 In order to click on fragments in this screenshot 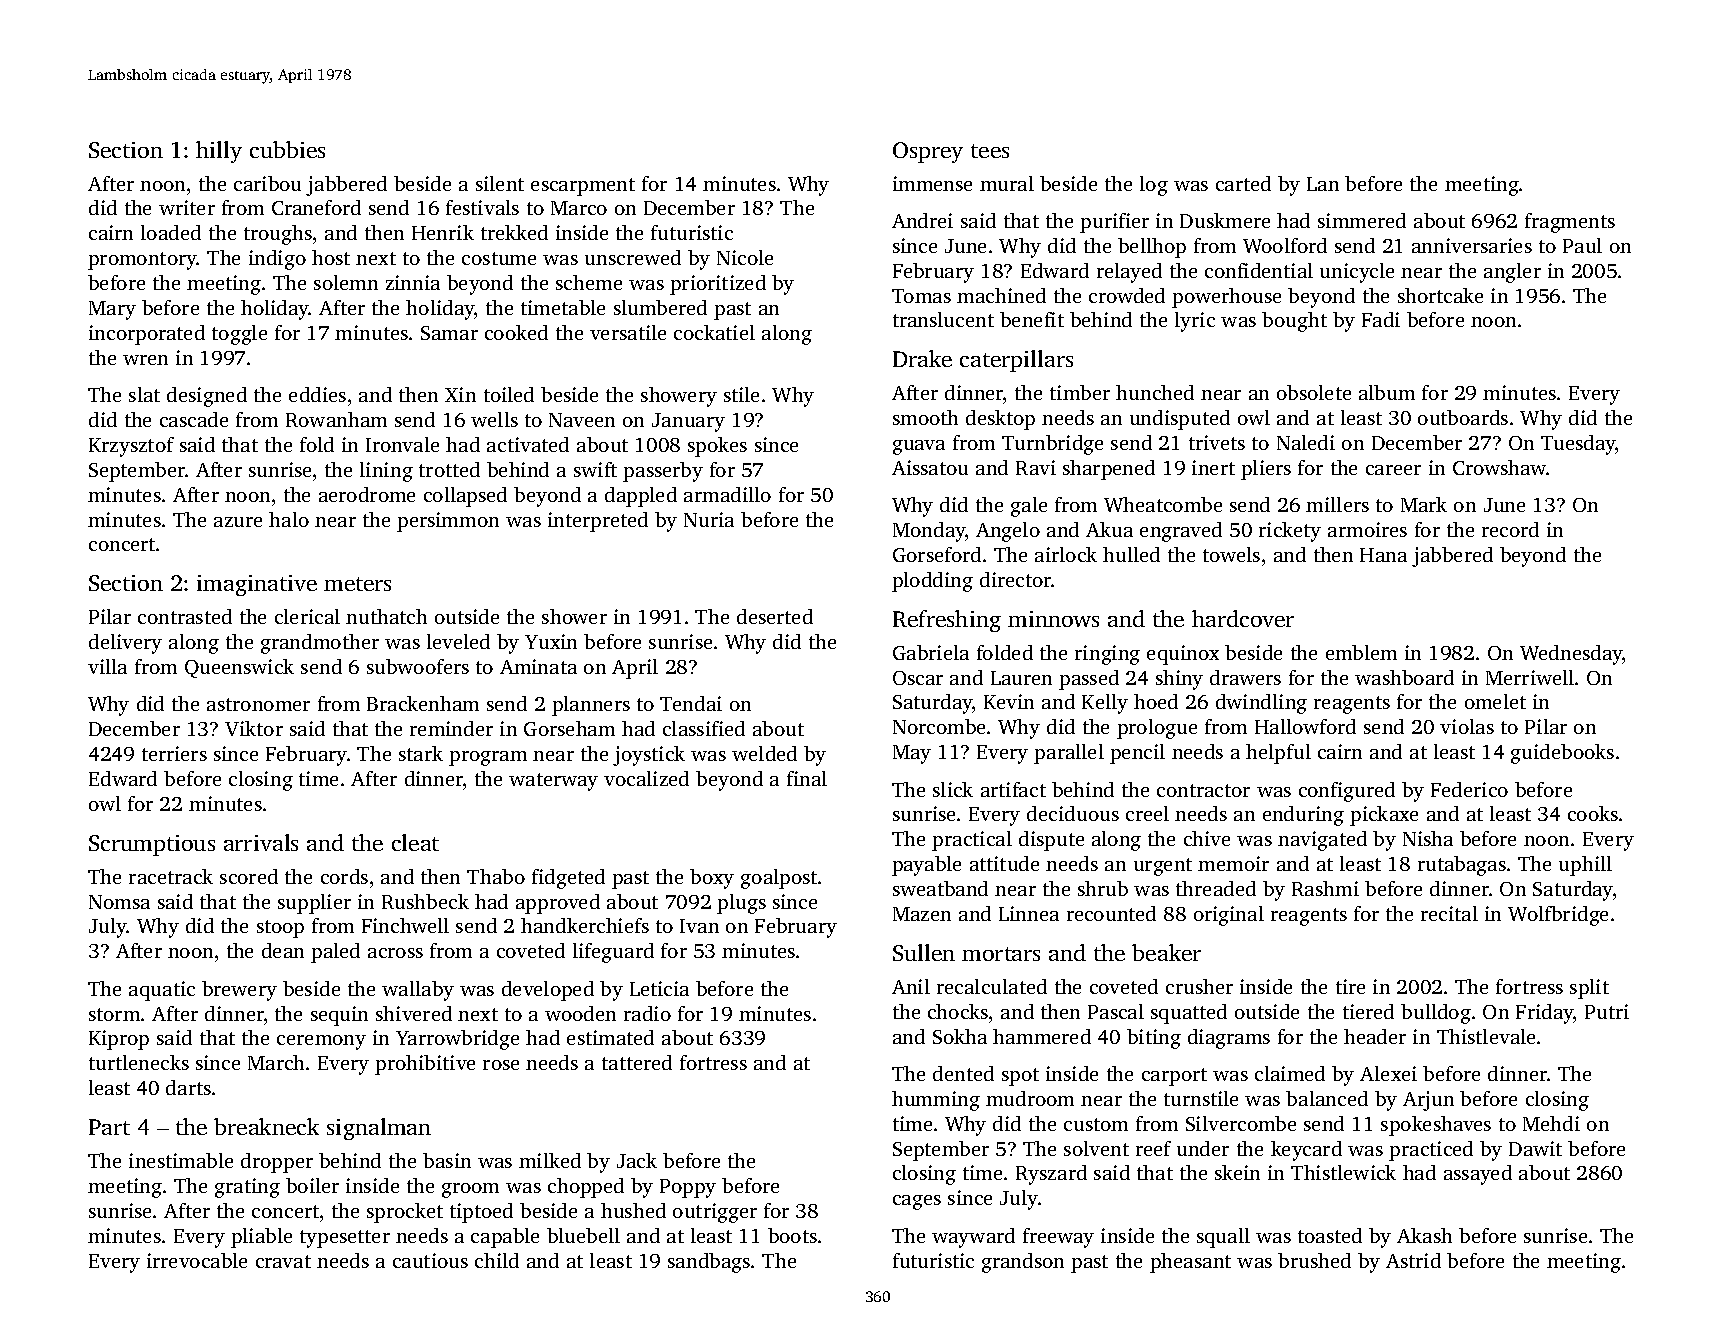, I will do `click(1570, 223)`.
